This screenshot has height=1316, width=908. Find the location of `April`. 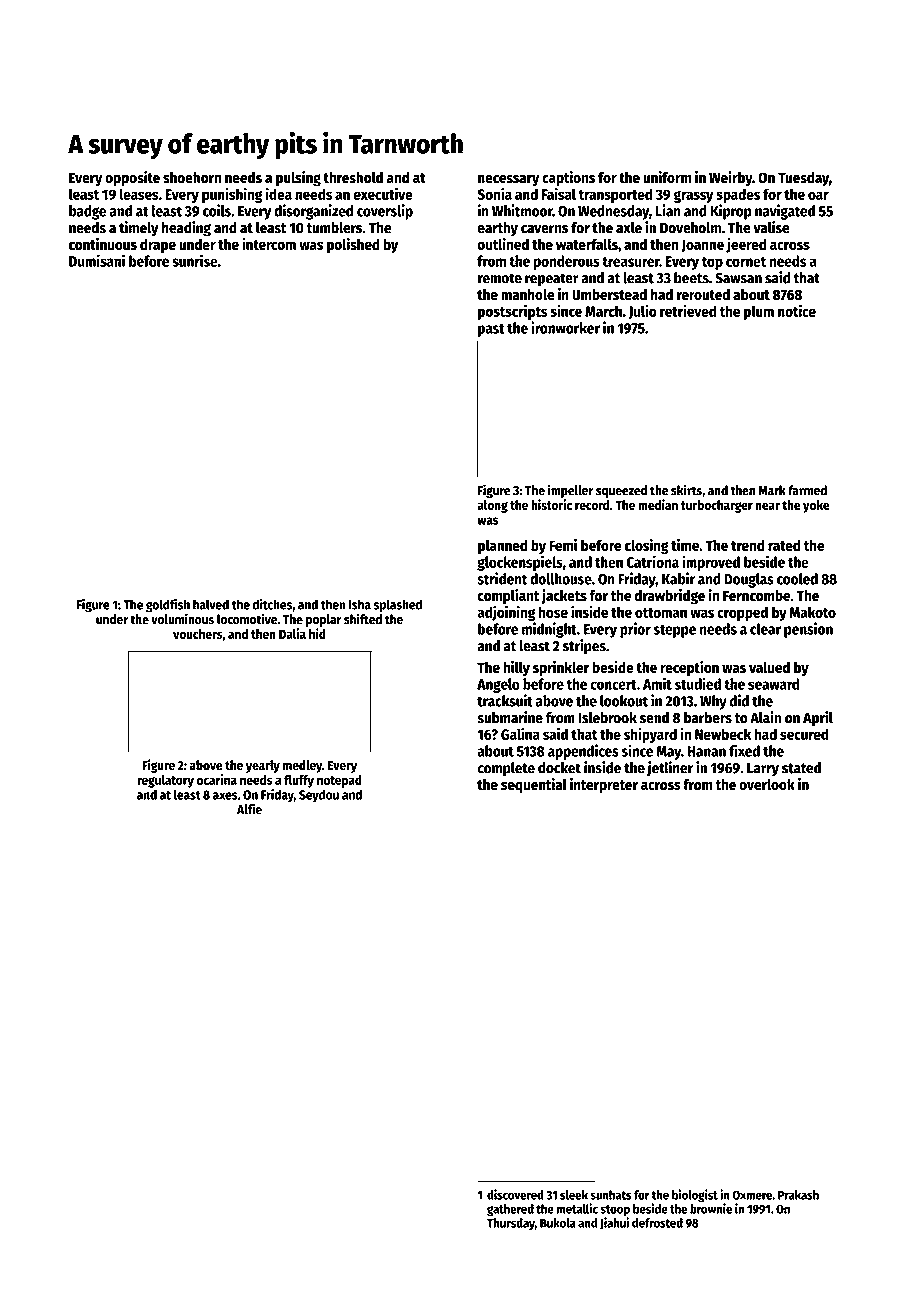

April is located at coordinates (818, 719).
